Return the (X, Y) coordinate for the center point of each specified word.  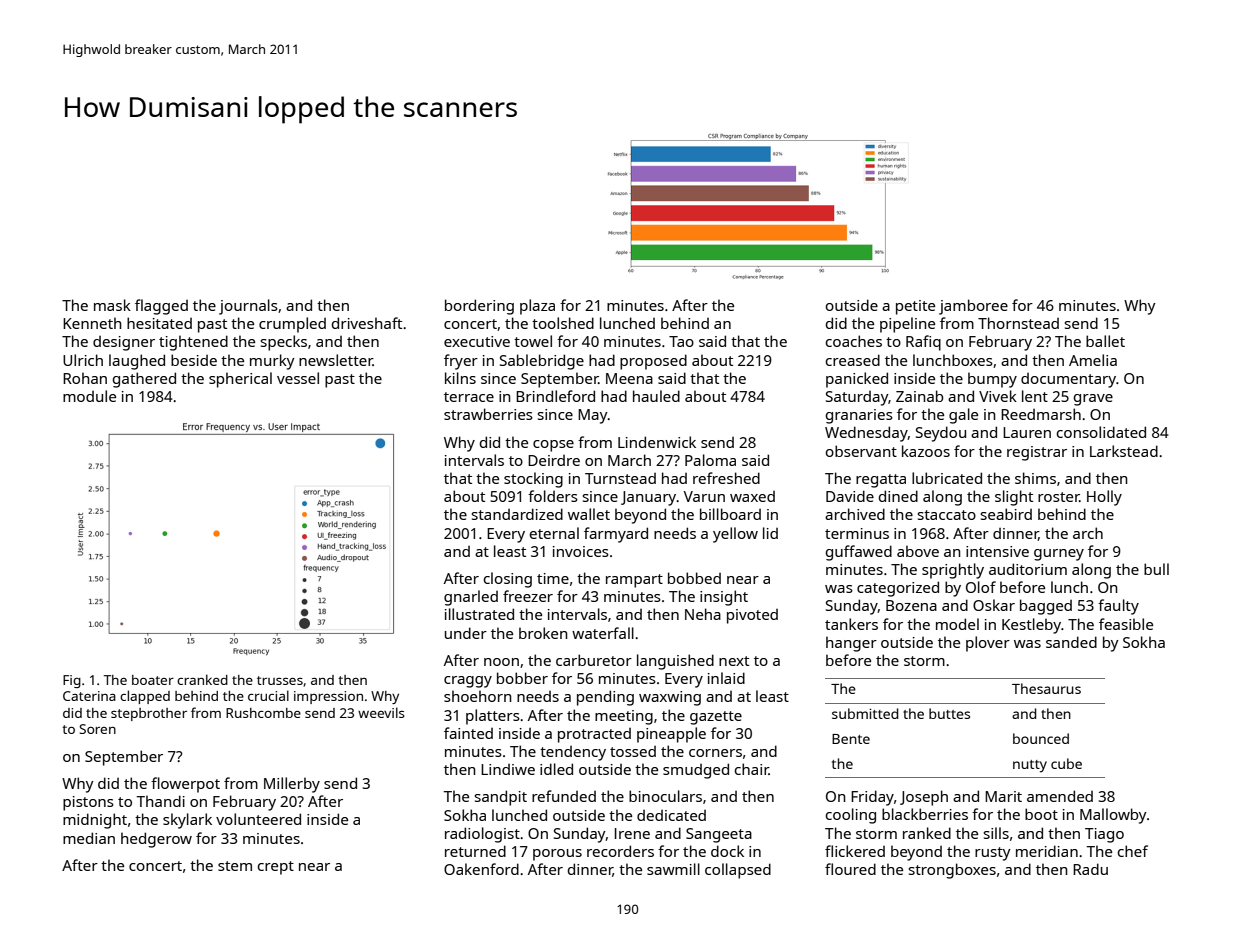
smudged (696, 771)
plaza (537, 307)
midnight (95, 821)
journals (248, 307)
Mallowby (1113, 816)
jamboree (973, 307)
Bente (851, 739)
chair (752, 769)
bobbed (694, 578)
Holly (1104, 498)
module (89, 396)
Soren (97, 729)
